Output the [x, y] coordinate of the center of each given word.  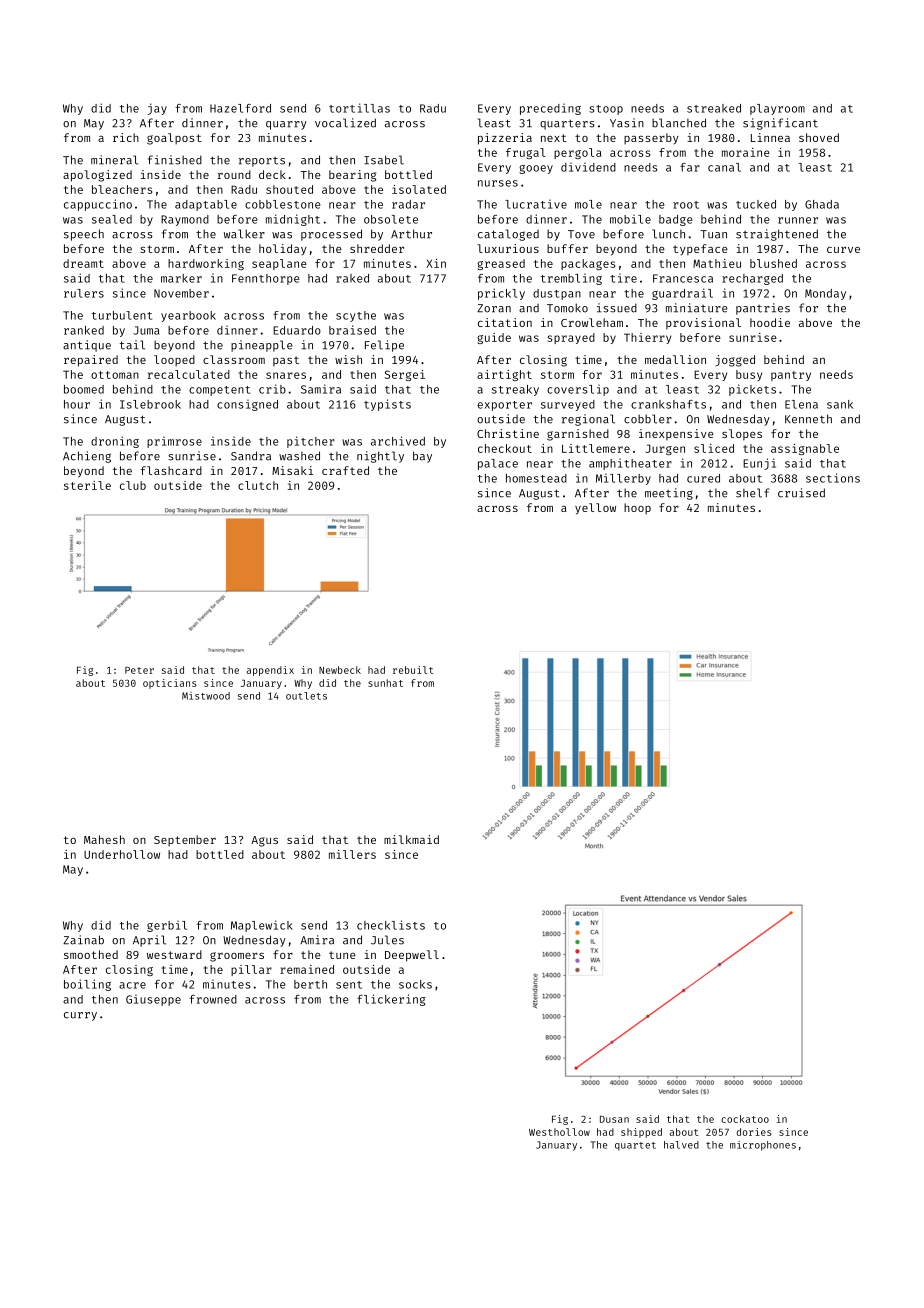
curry [80, 1016]
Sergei [405, 375]
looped [174, 361]
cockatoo [745, 1119]
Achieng [87, 457]
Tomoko [567, 308]
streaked [714, 108]
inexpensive [676, 435]
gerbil [167, 926]
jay [157, 109]
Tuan [714, 234]
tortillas [359, 108]
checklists [391, 925]
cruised [801, 493]
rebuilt [413, 670]
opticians [170, 684]
